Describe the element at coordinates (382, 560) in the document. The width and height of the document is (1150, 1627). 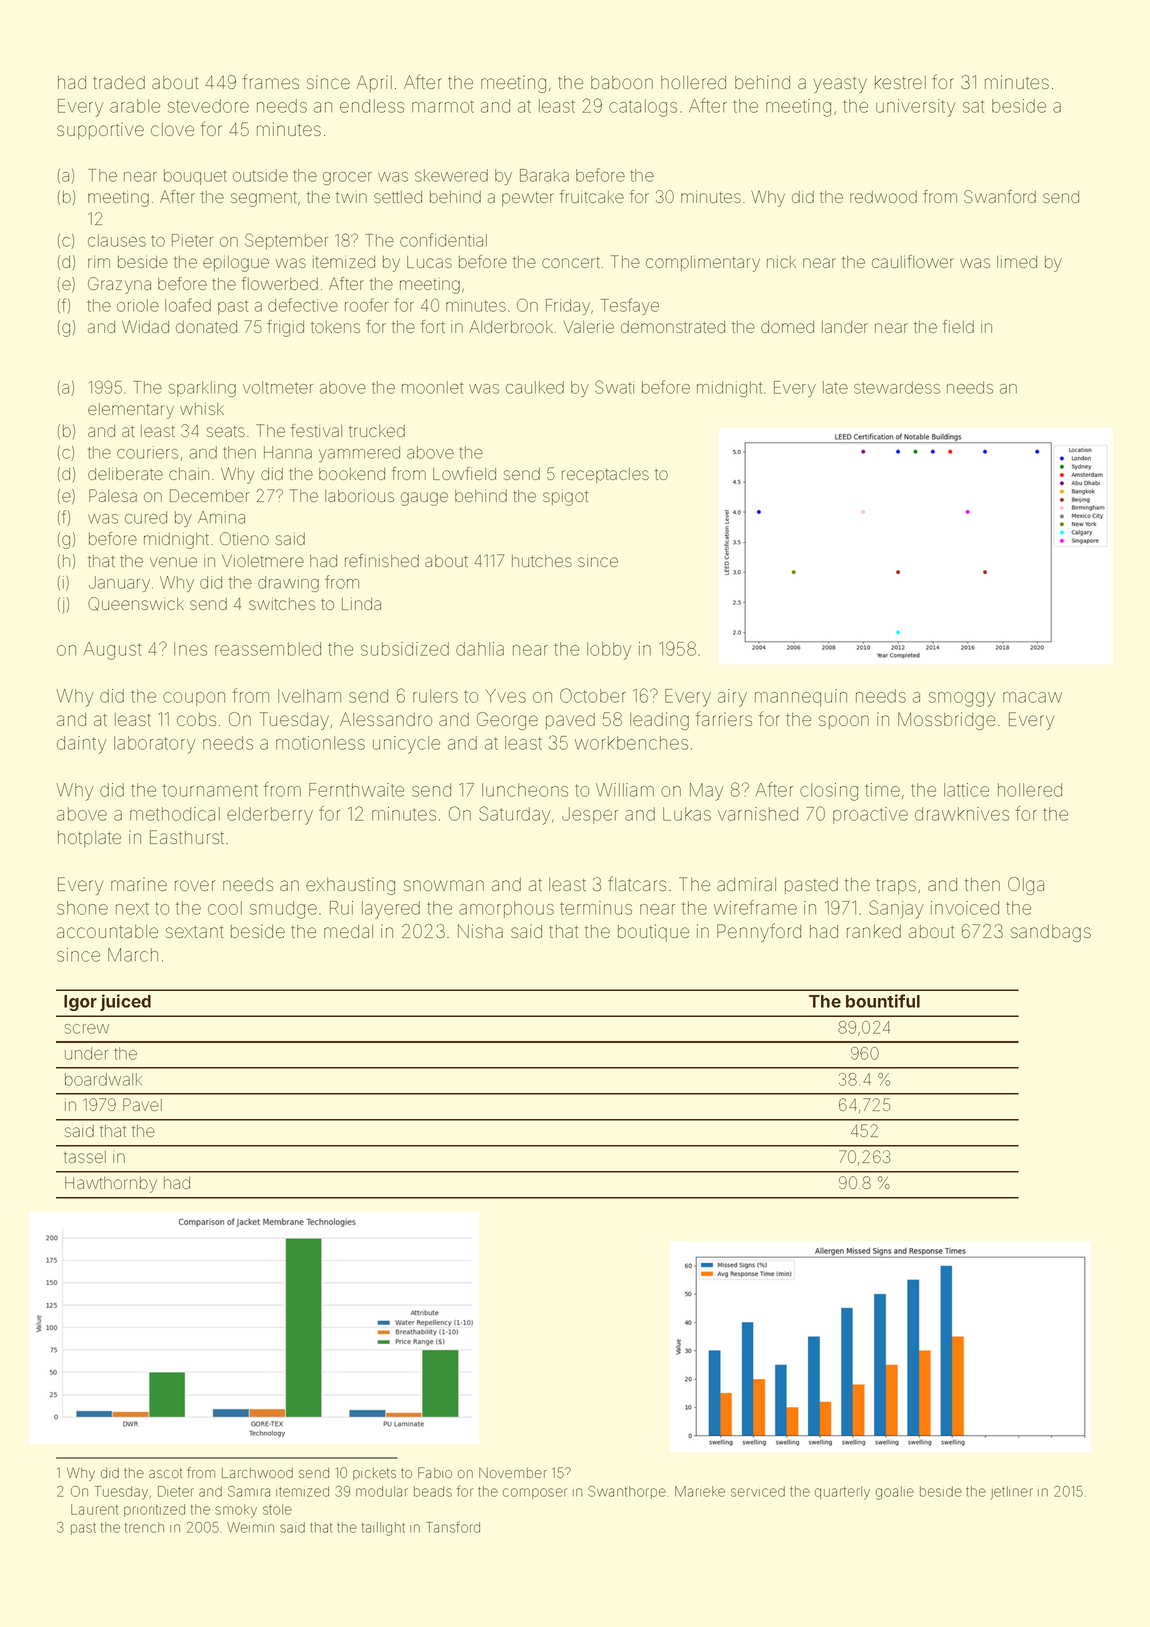
I see `refinished` at that location.
